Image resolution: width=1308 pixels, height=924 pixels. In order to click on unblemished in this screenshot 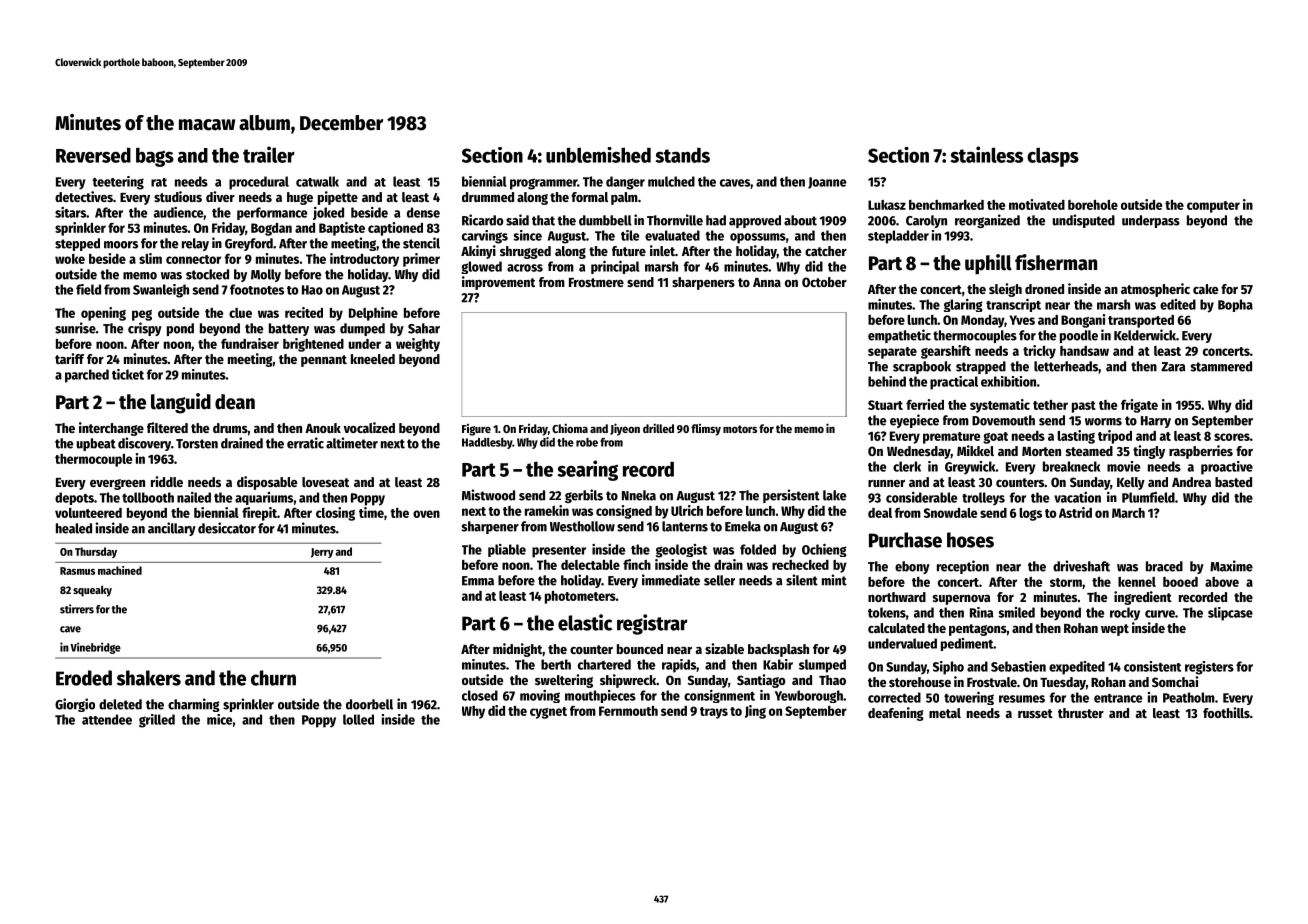, I will do `click(598, 155)`.
